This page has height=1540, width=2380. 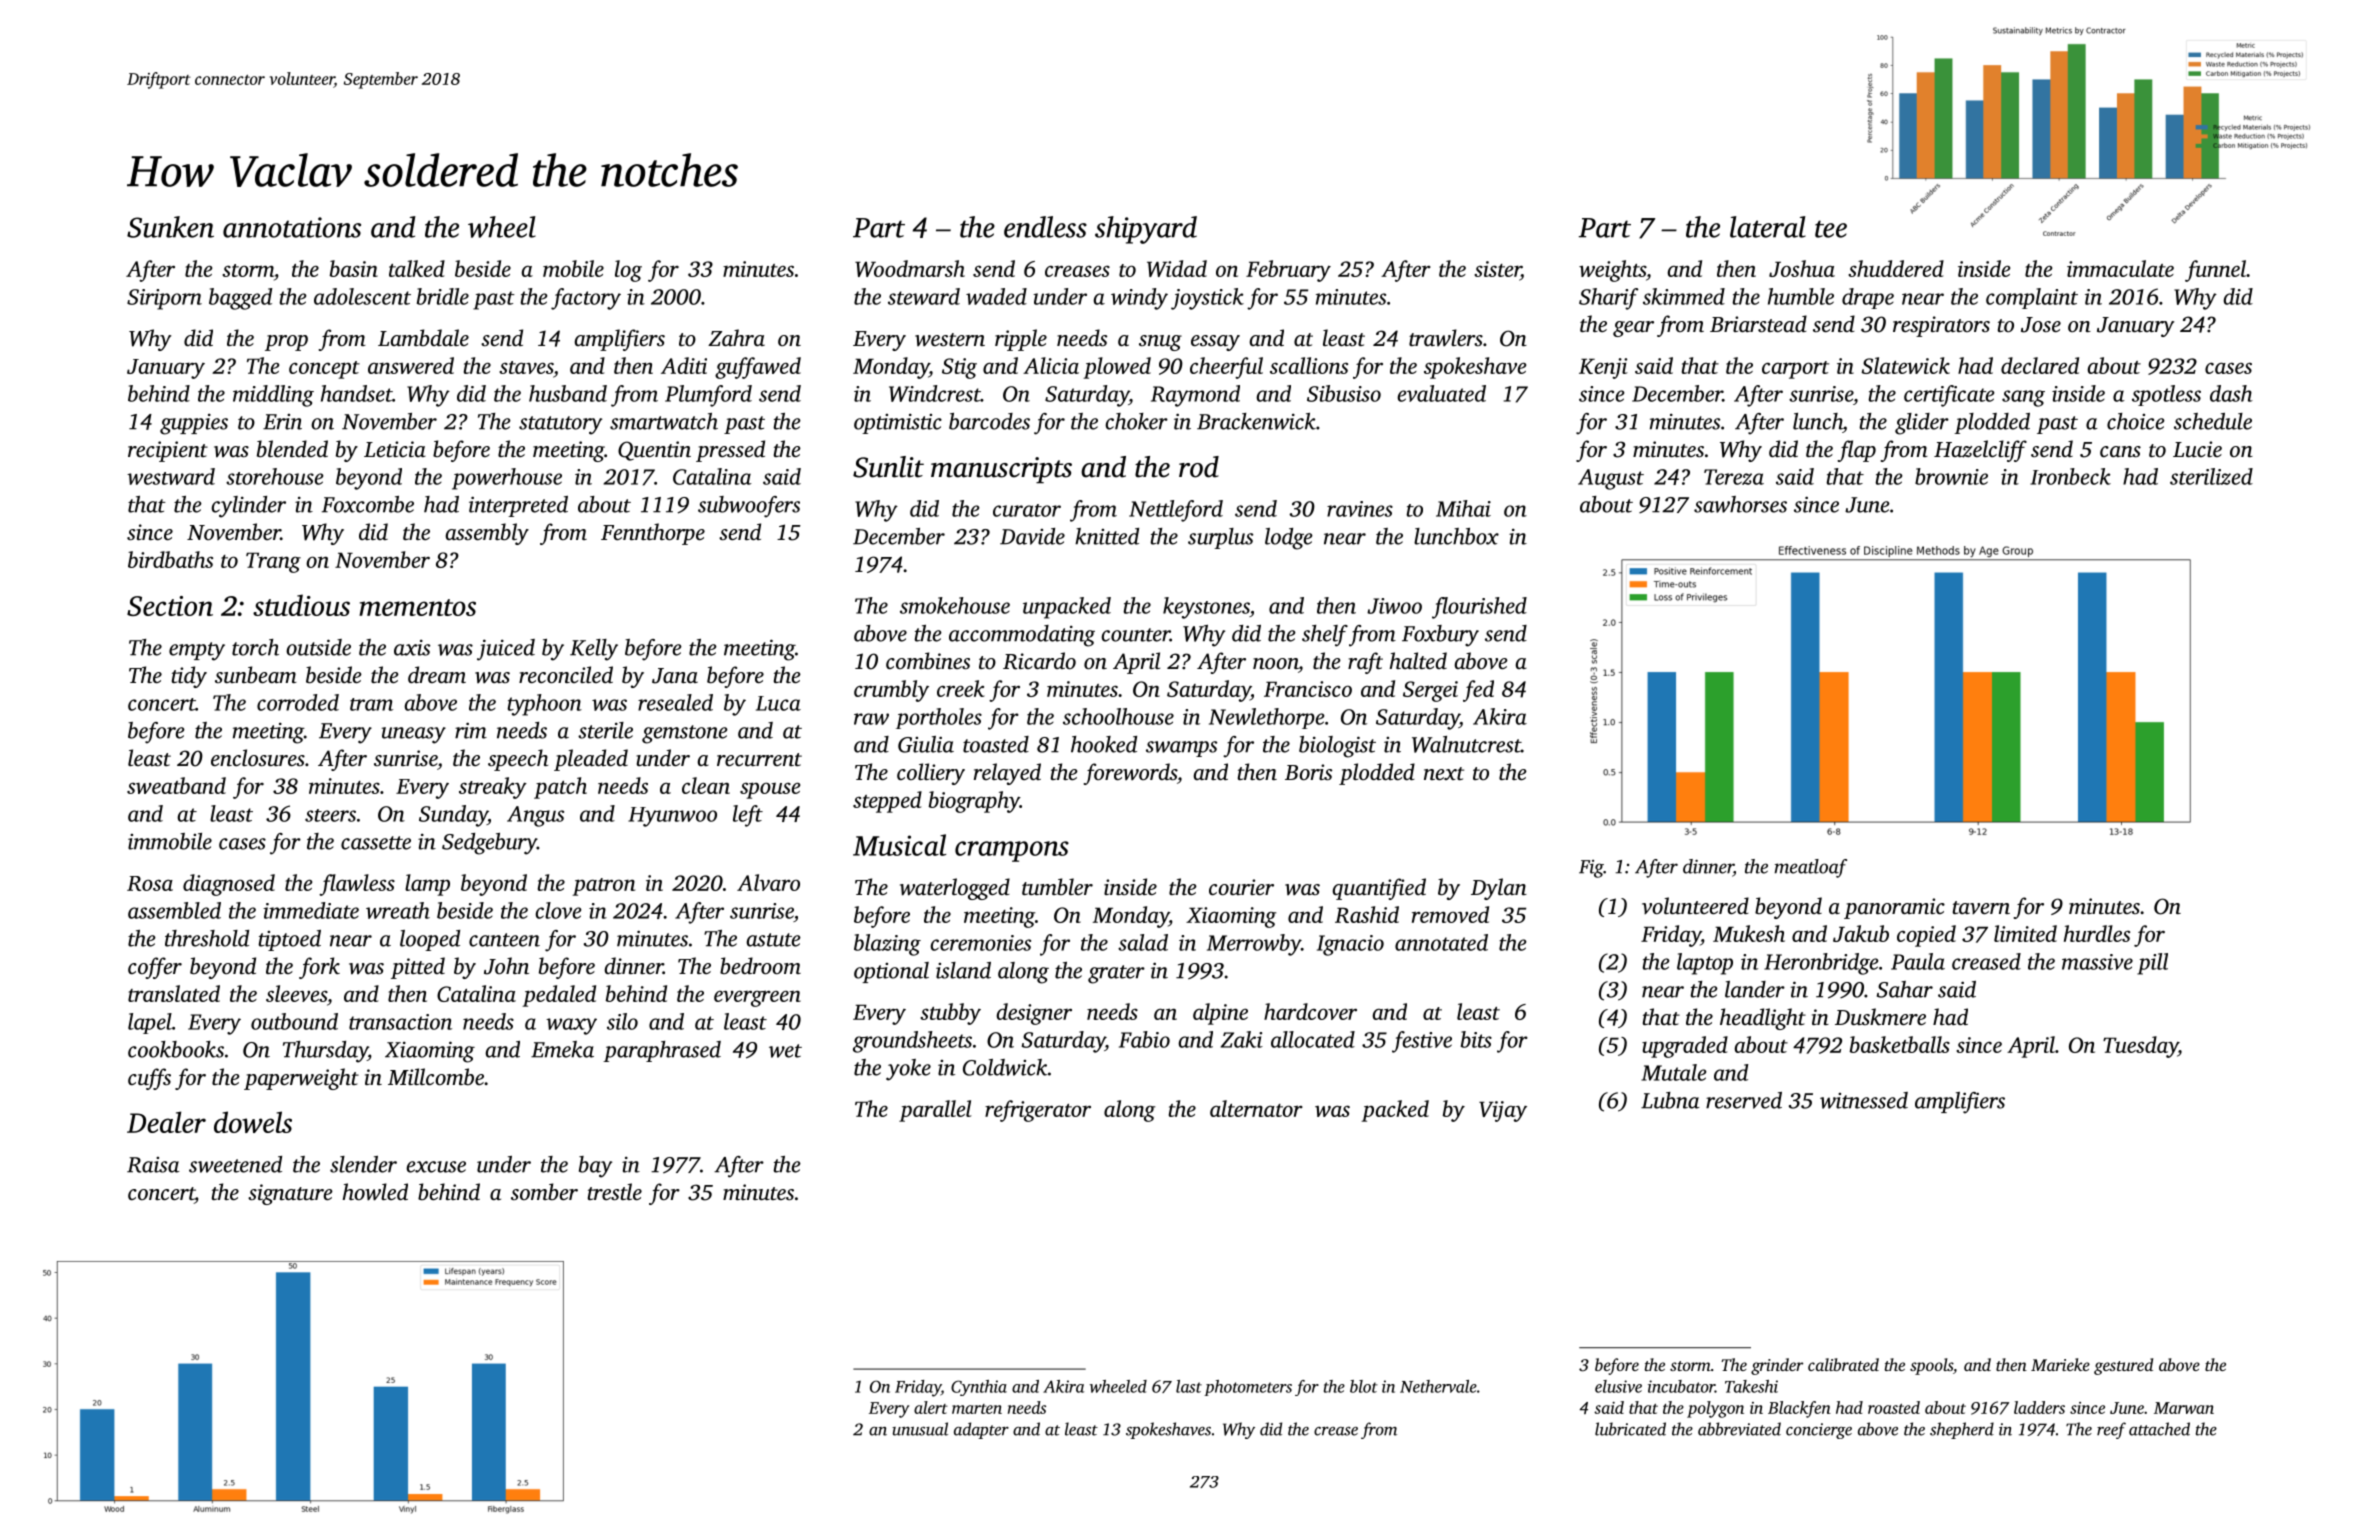 I want to click on respirators, so click(x=1941, y=326).
